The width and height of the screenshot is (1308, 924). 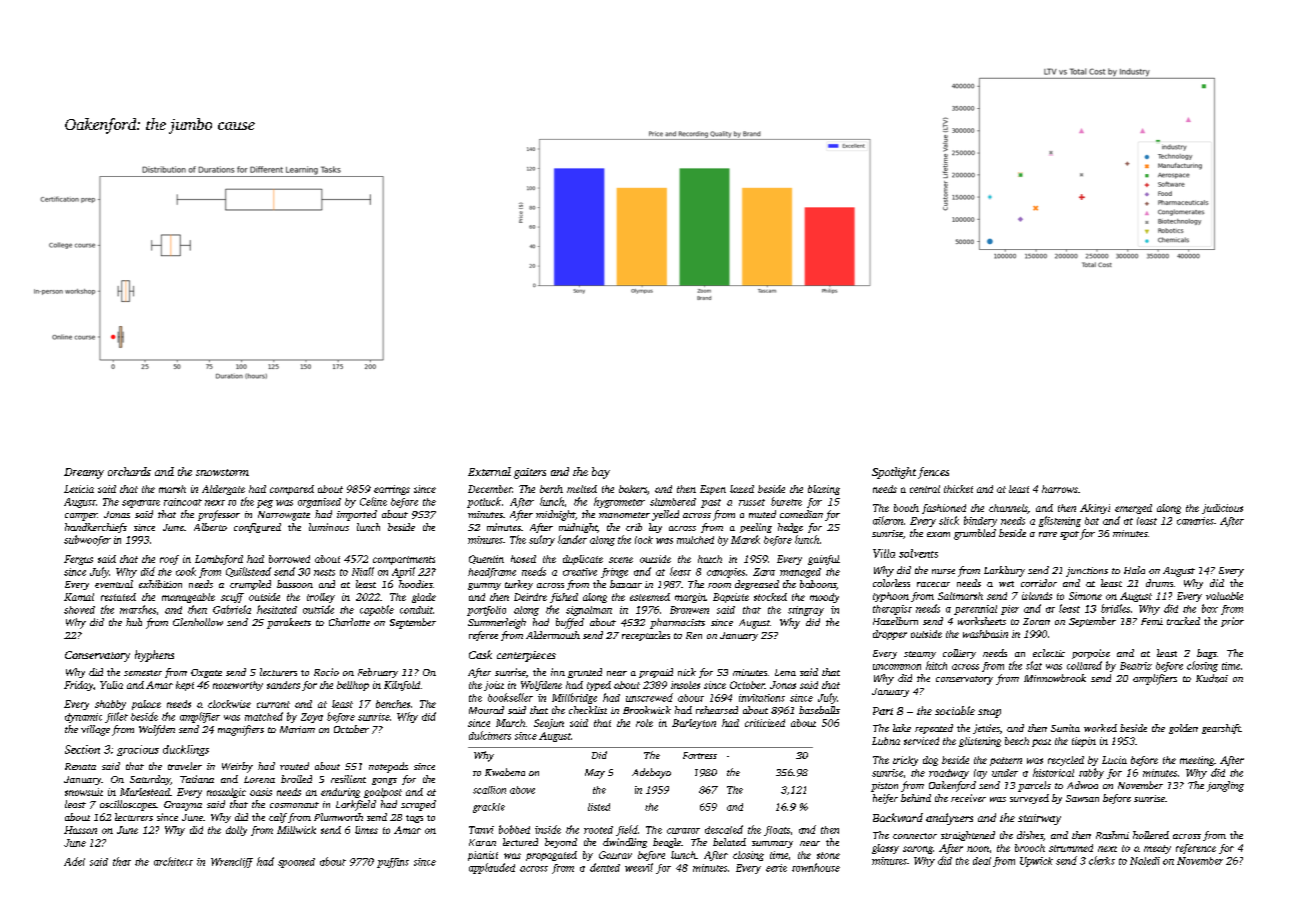 What do you see at coordinates (762, 698) in the screenshot?
I see `invitations` at bounding box center [762, 698].
